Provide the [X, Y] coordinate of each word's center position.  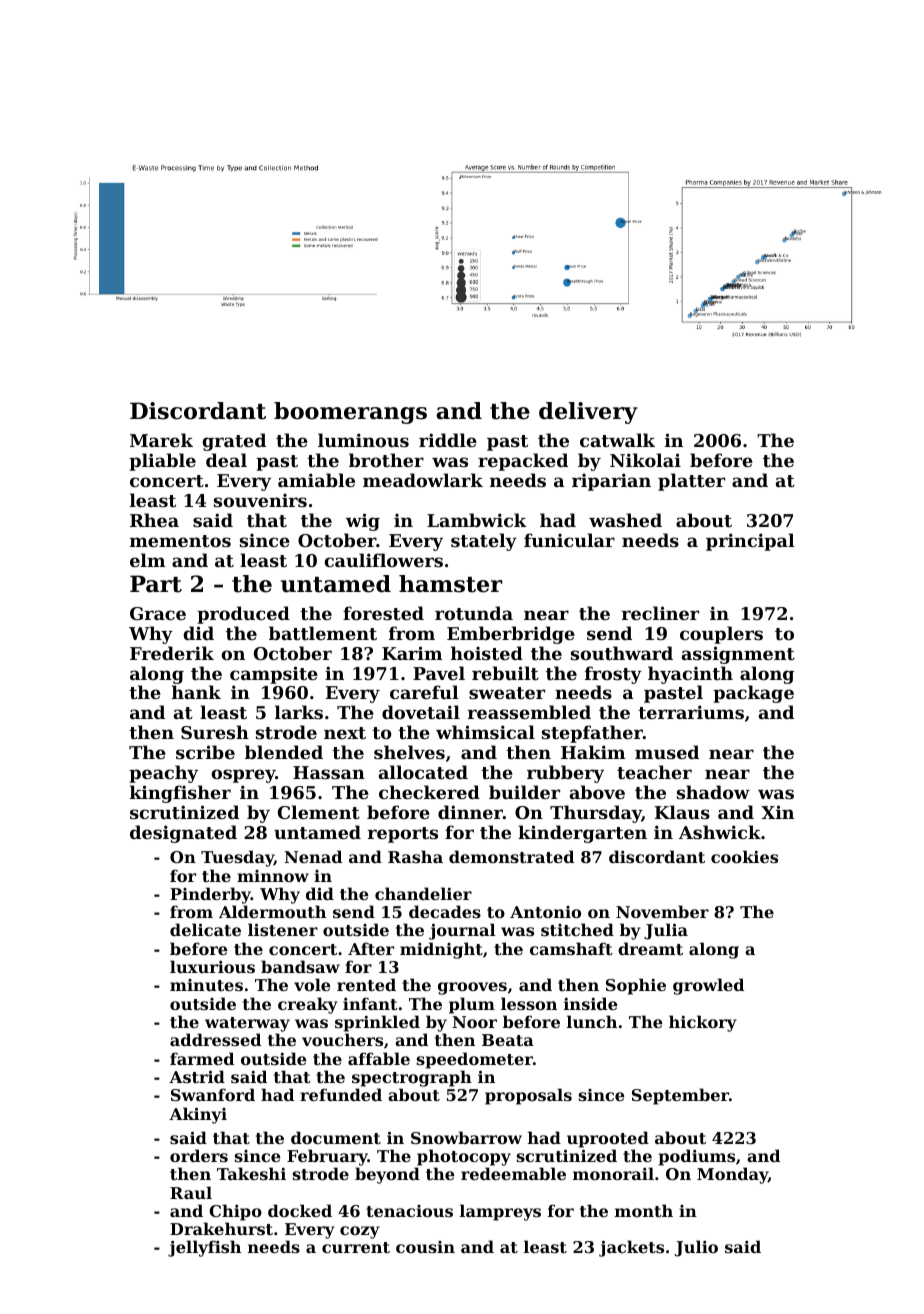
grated [234, 442]
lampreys [500, 1212]
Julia [666, 931]
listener [283, 929]
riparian [611, 482]
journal [462, 931]
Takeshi [251, 1173]
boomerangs [350, 413]
